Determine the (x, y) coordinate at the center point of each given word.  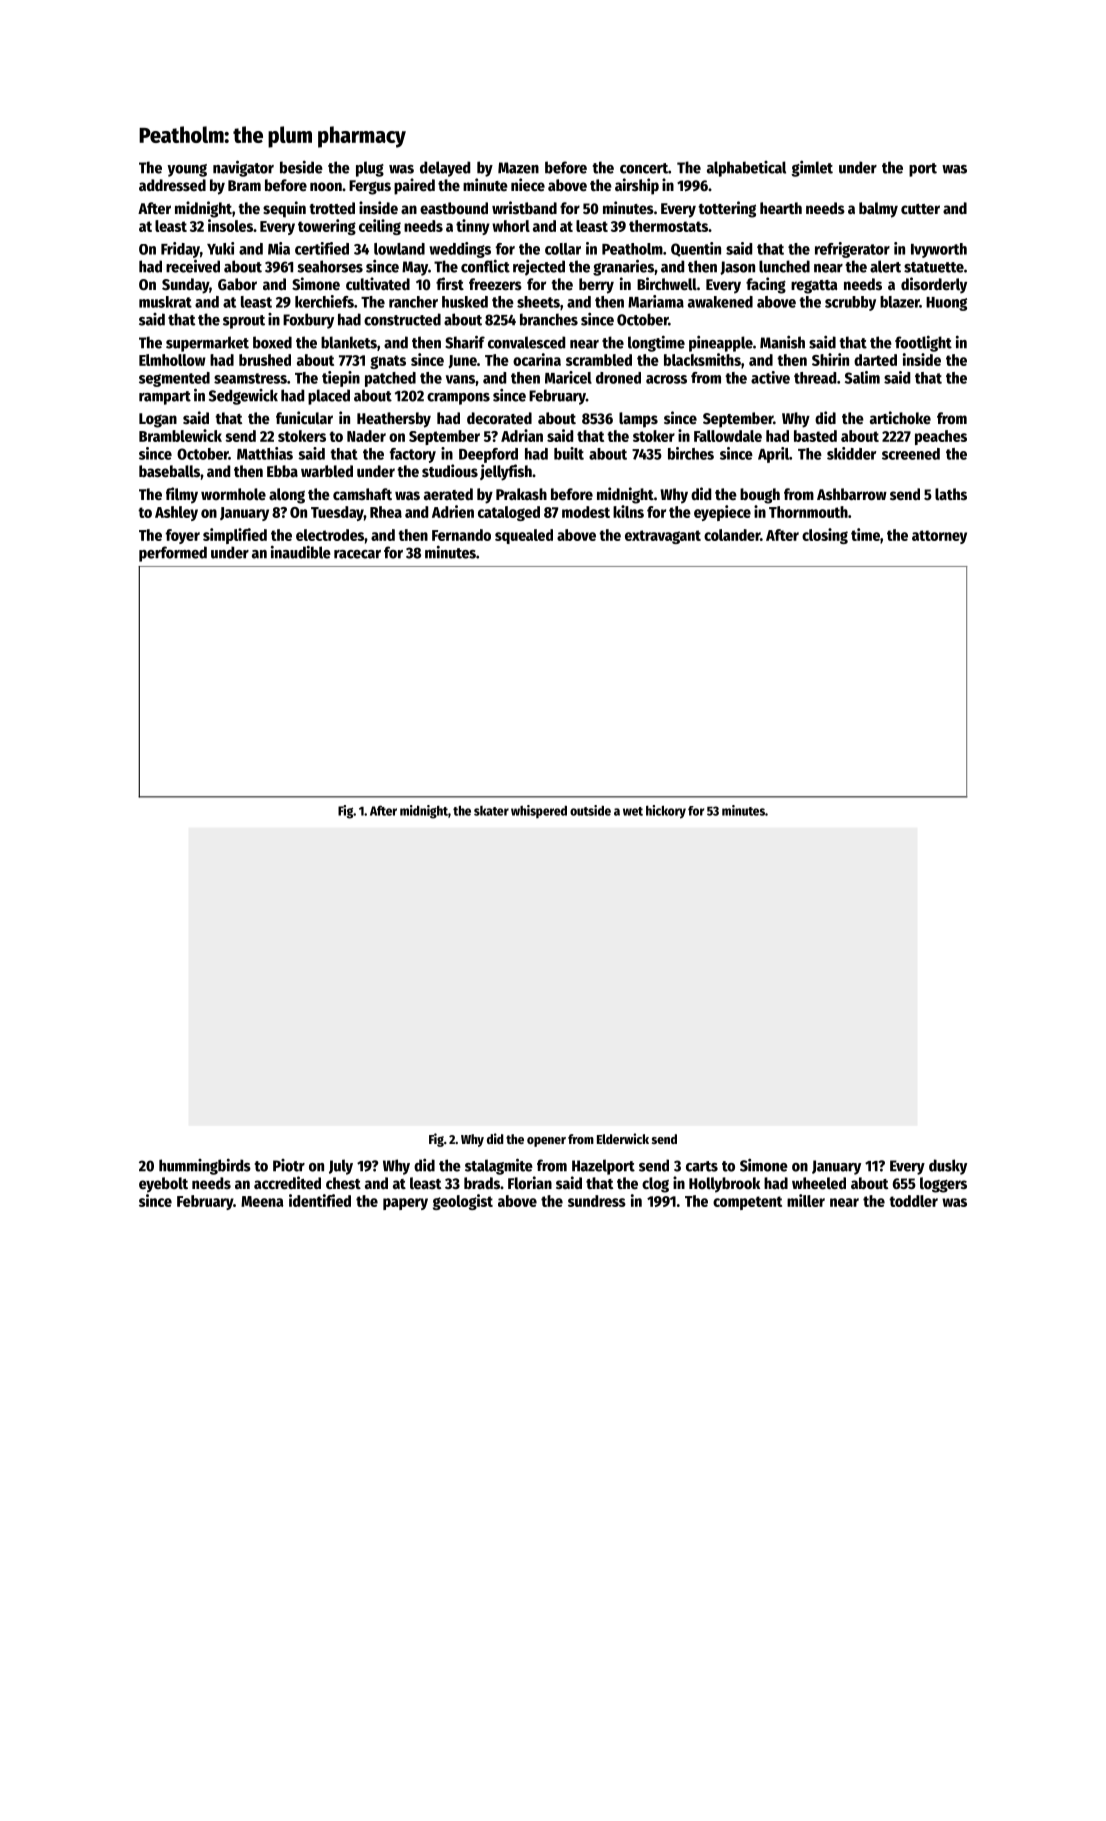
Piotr (289, 1165)
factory (413, 455)
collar (563, 249)
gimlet (812, 168)
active (770, 377)
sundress (597, 1201)
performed (173, 554)
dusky (948, 1167)
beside (301, 167)
